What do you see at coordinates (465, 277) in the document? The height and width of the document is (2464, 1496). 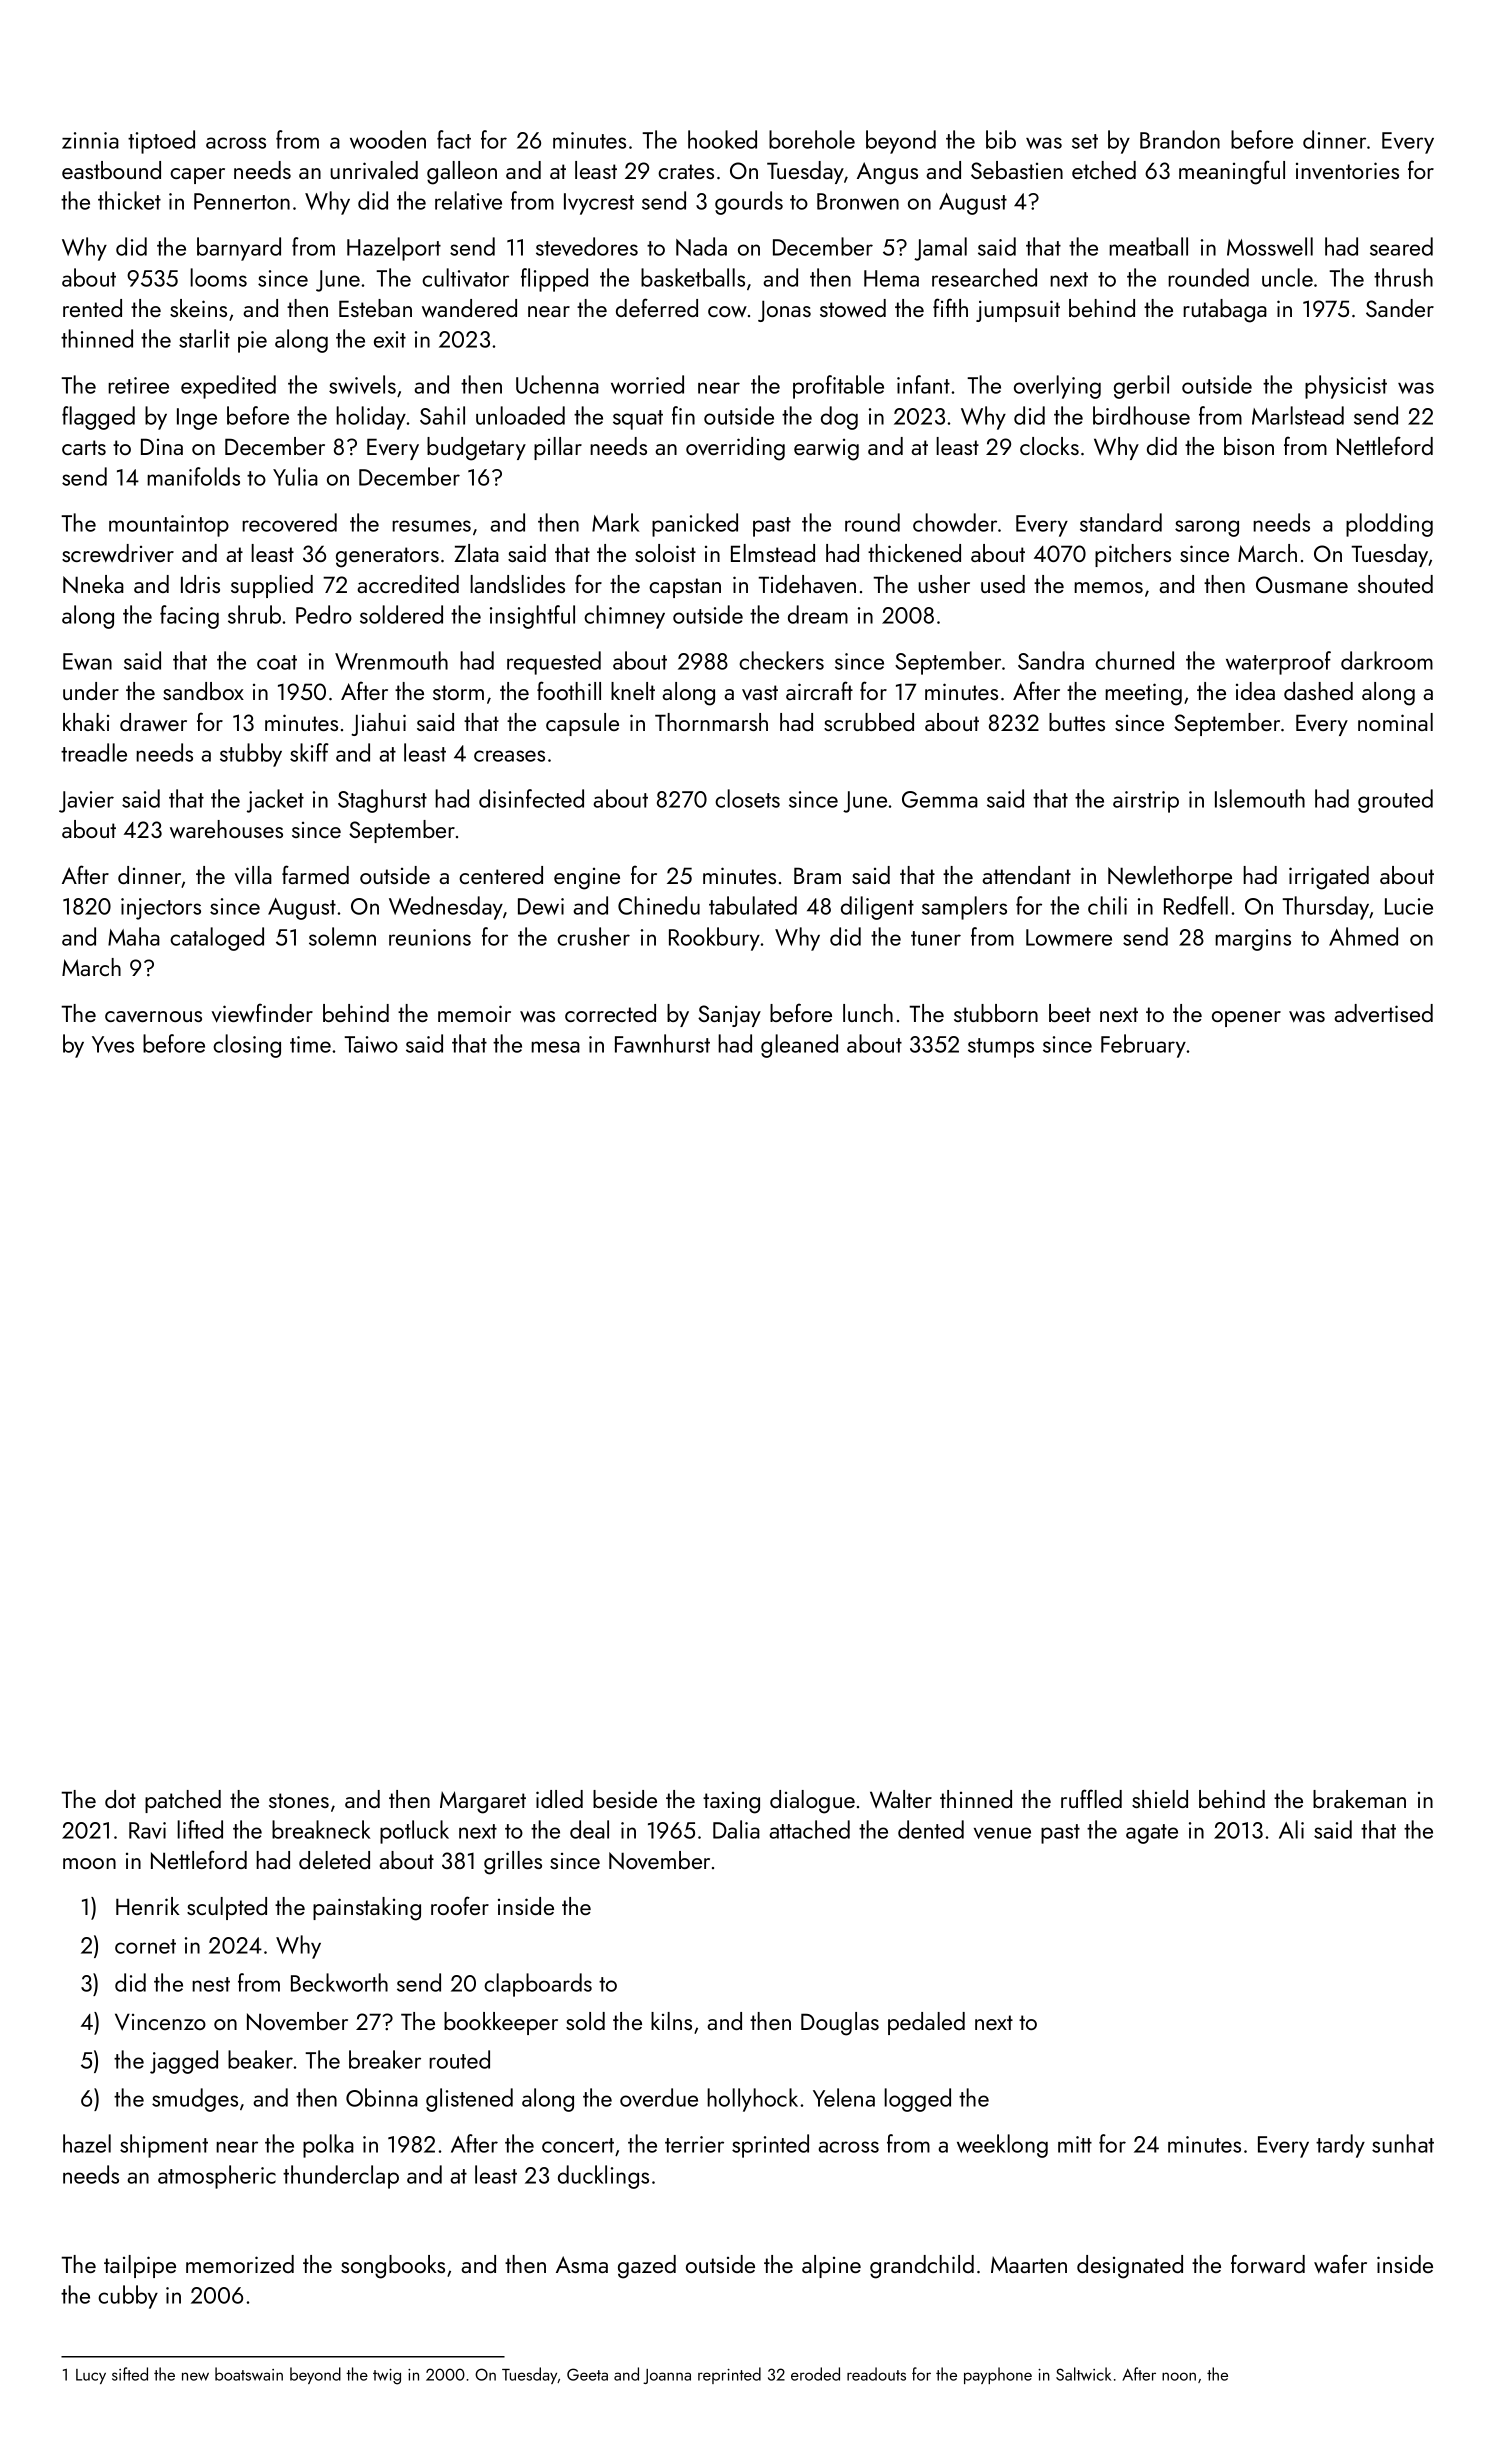 I see `cultivator` at bounding box center [465, 277].
